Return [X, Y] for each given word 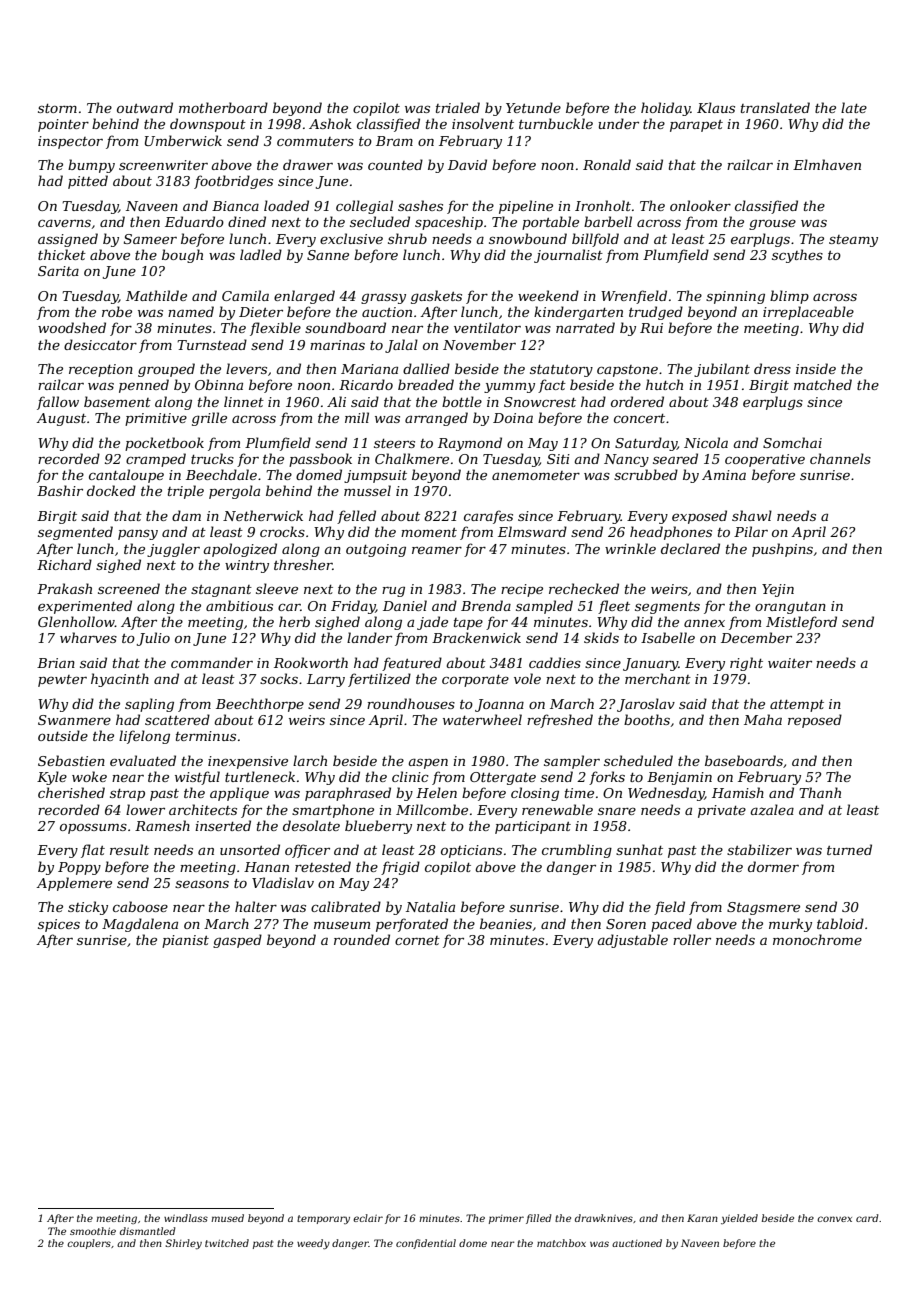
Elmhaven [827, 164]
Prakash [64, 588]
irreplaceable [808, 313]
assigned [68, 240]
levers [246, 368]
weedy [313, 1244]
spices [59, 925]
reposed [815, 721]
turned [849, 849]
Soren [626, 924]
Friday [353, 607]
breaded [426, 384]
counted [395, 164]
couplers [89, 1244]
